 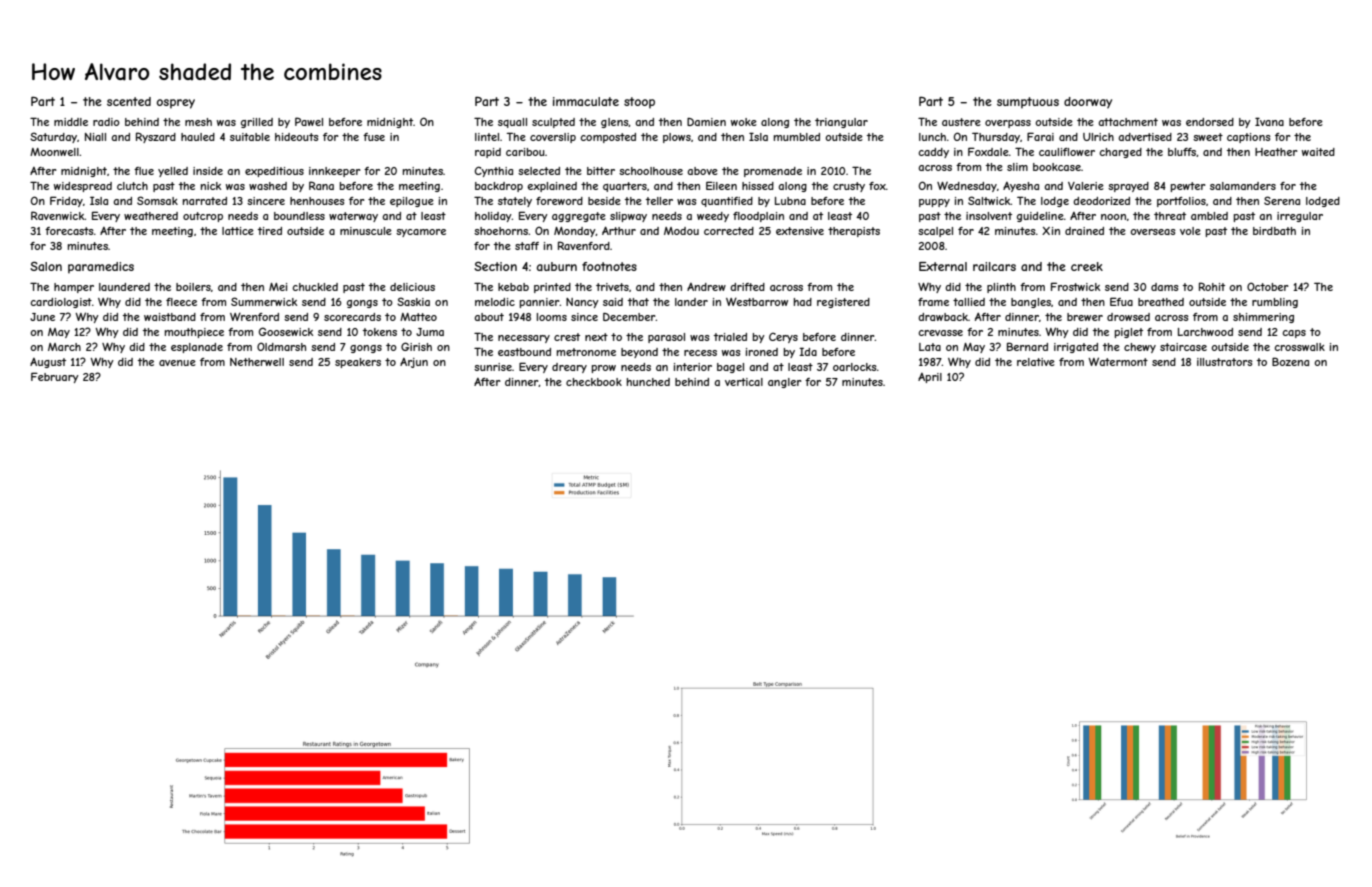 What do you see at coordinates (177, 363) in the screenshot?
I see `avenue` at bounding box center [177, 363].
